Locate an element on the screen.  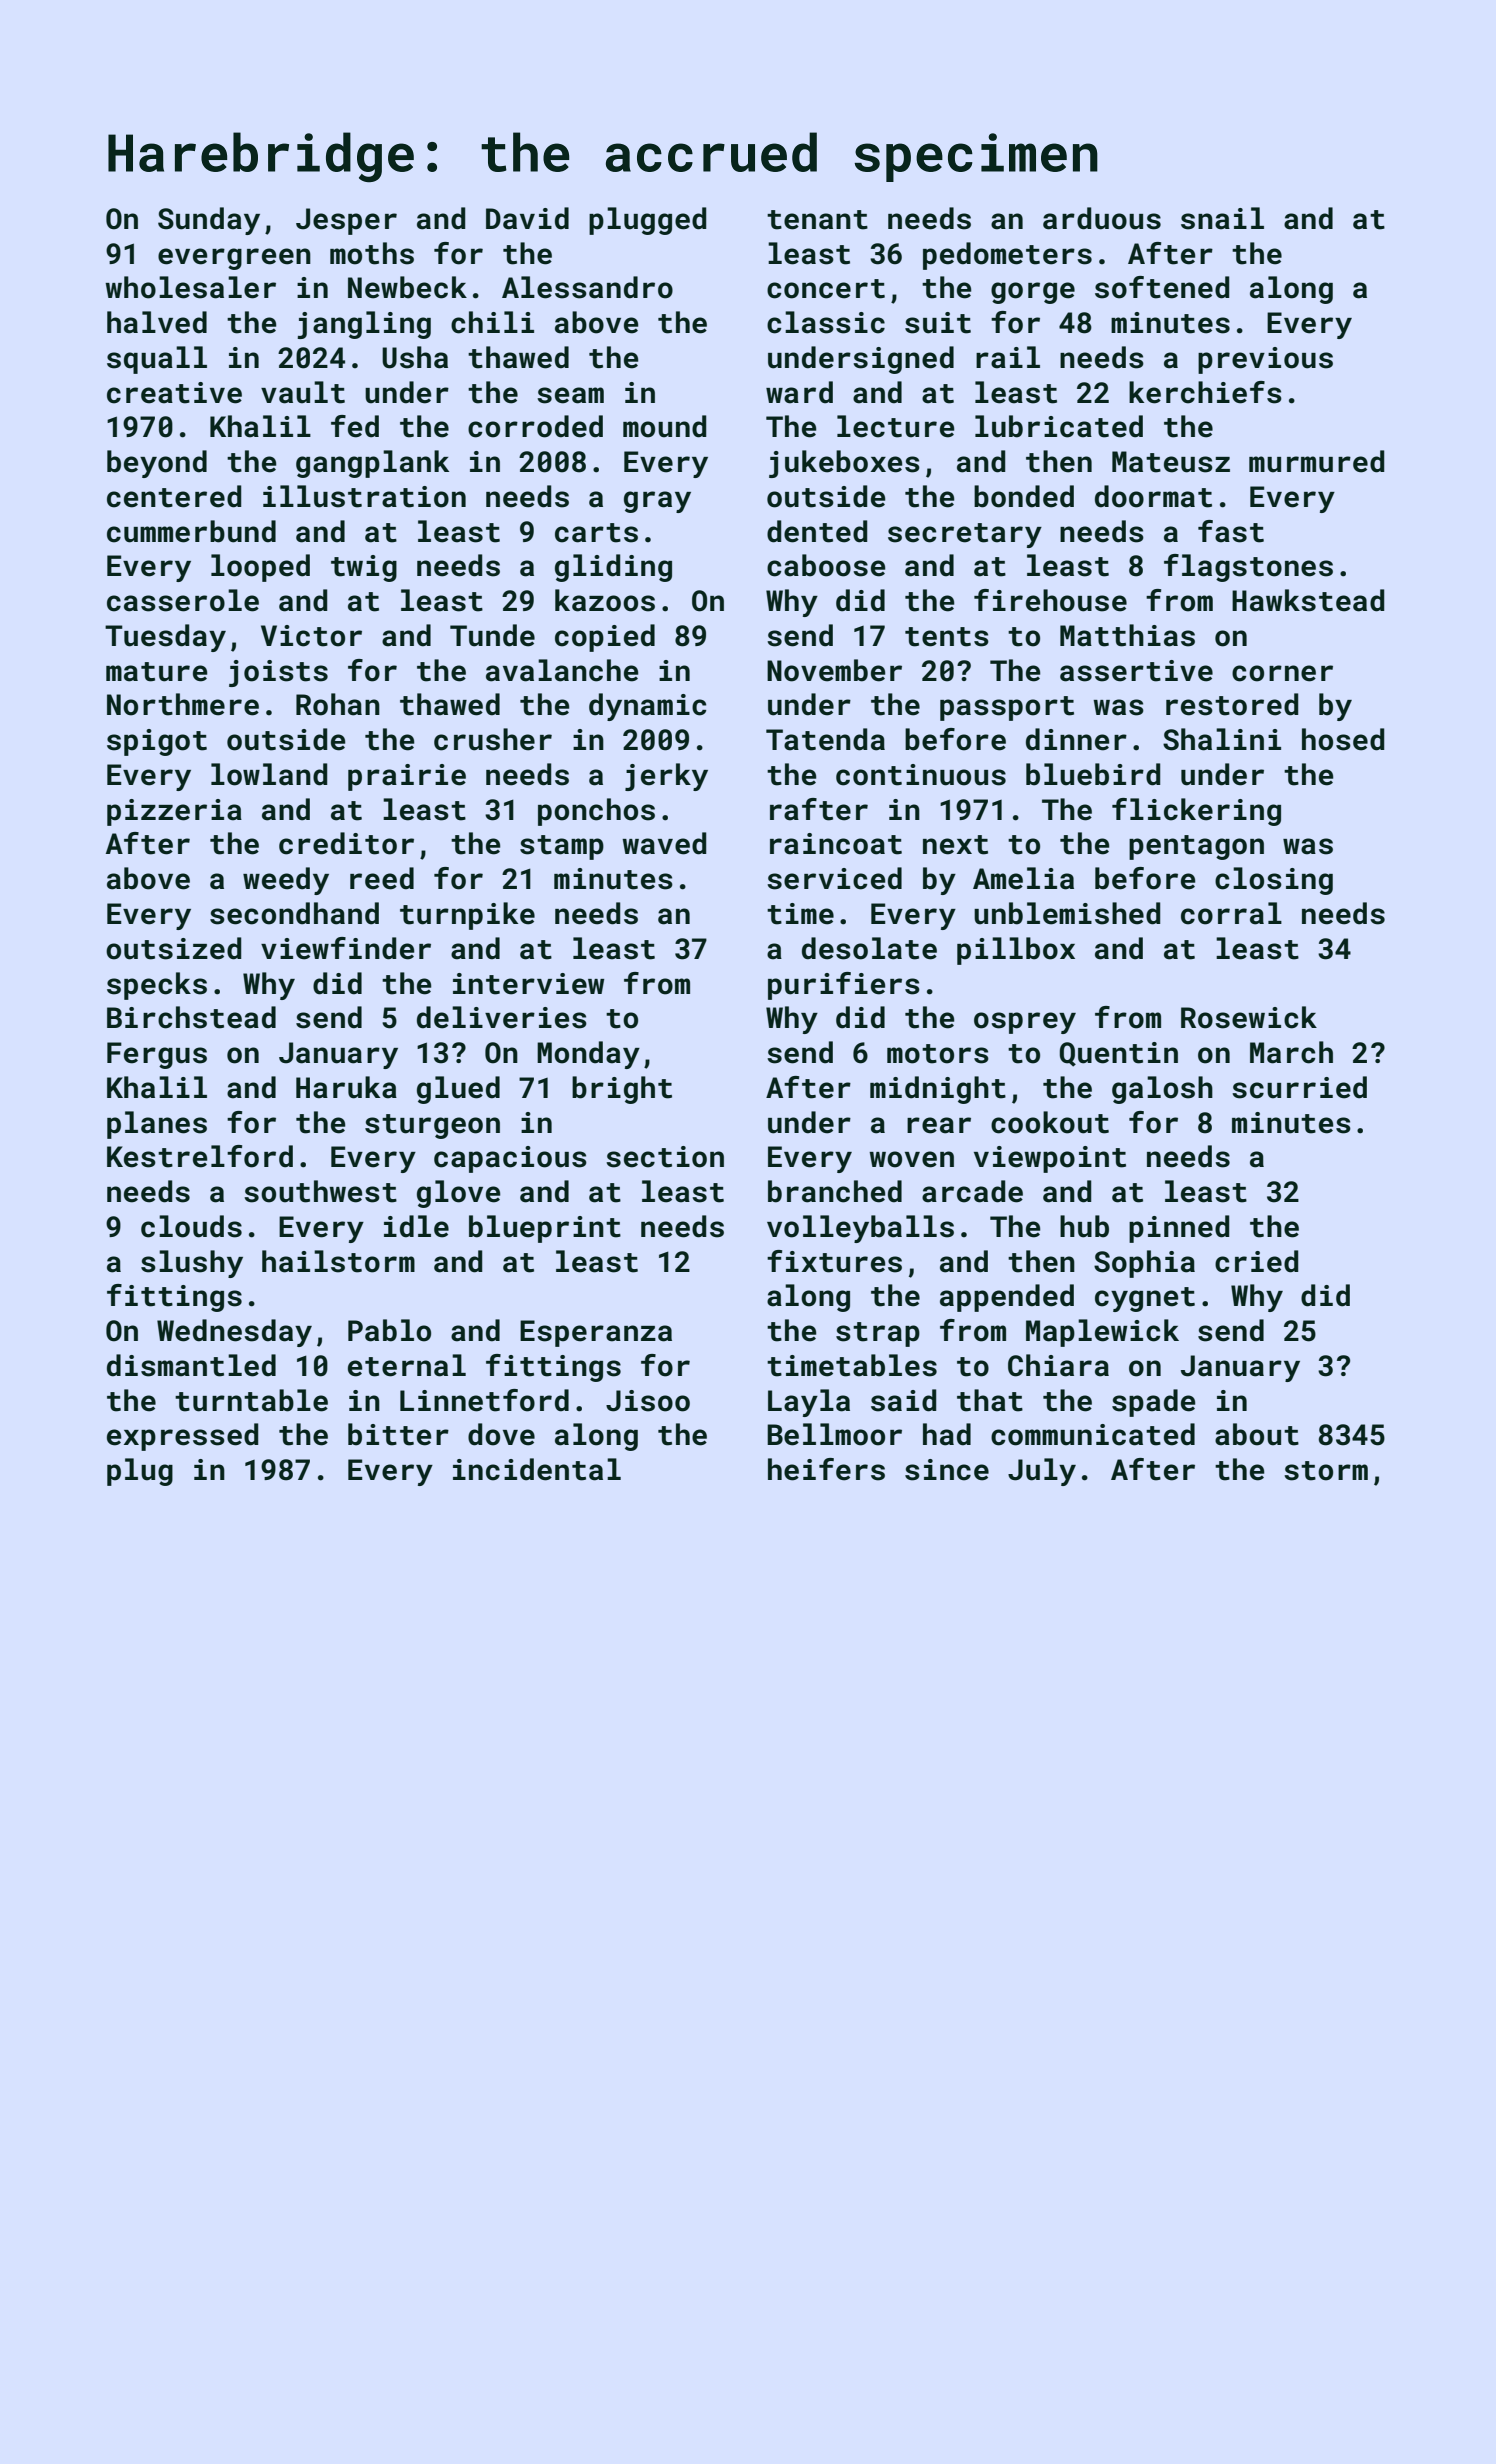
avalanche is located at coordinates (562, 670).
